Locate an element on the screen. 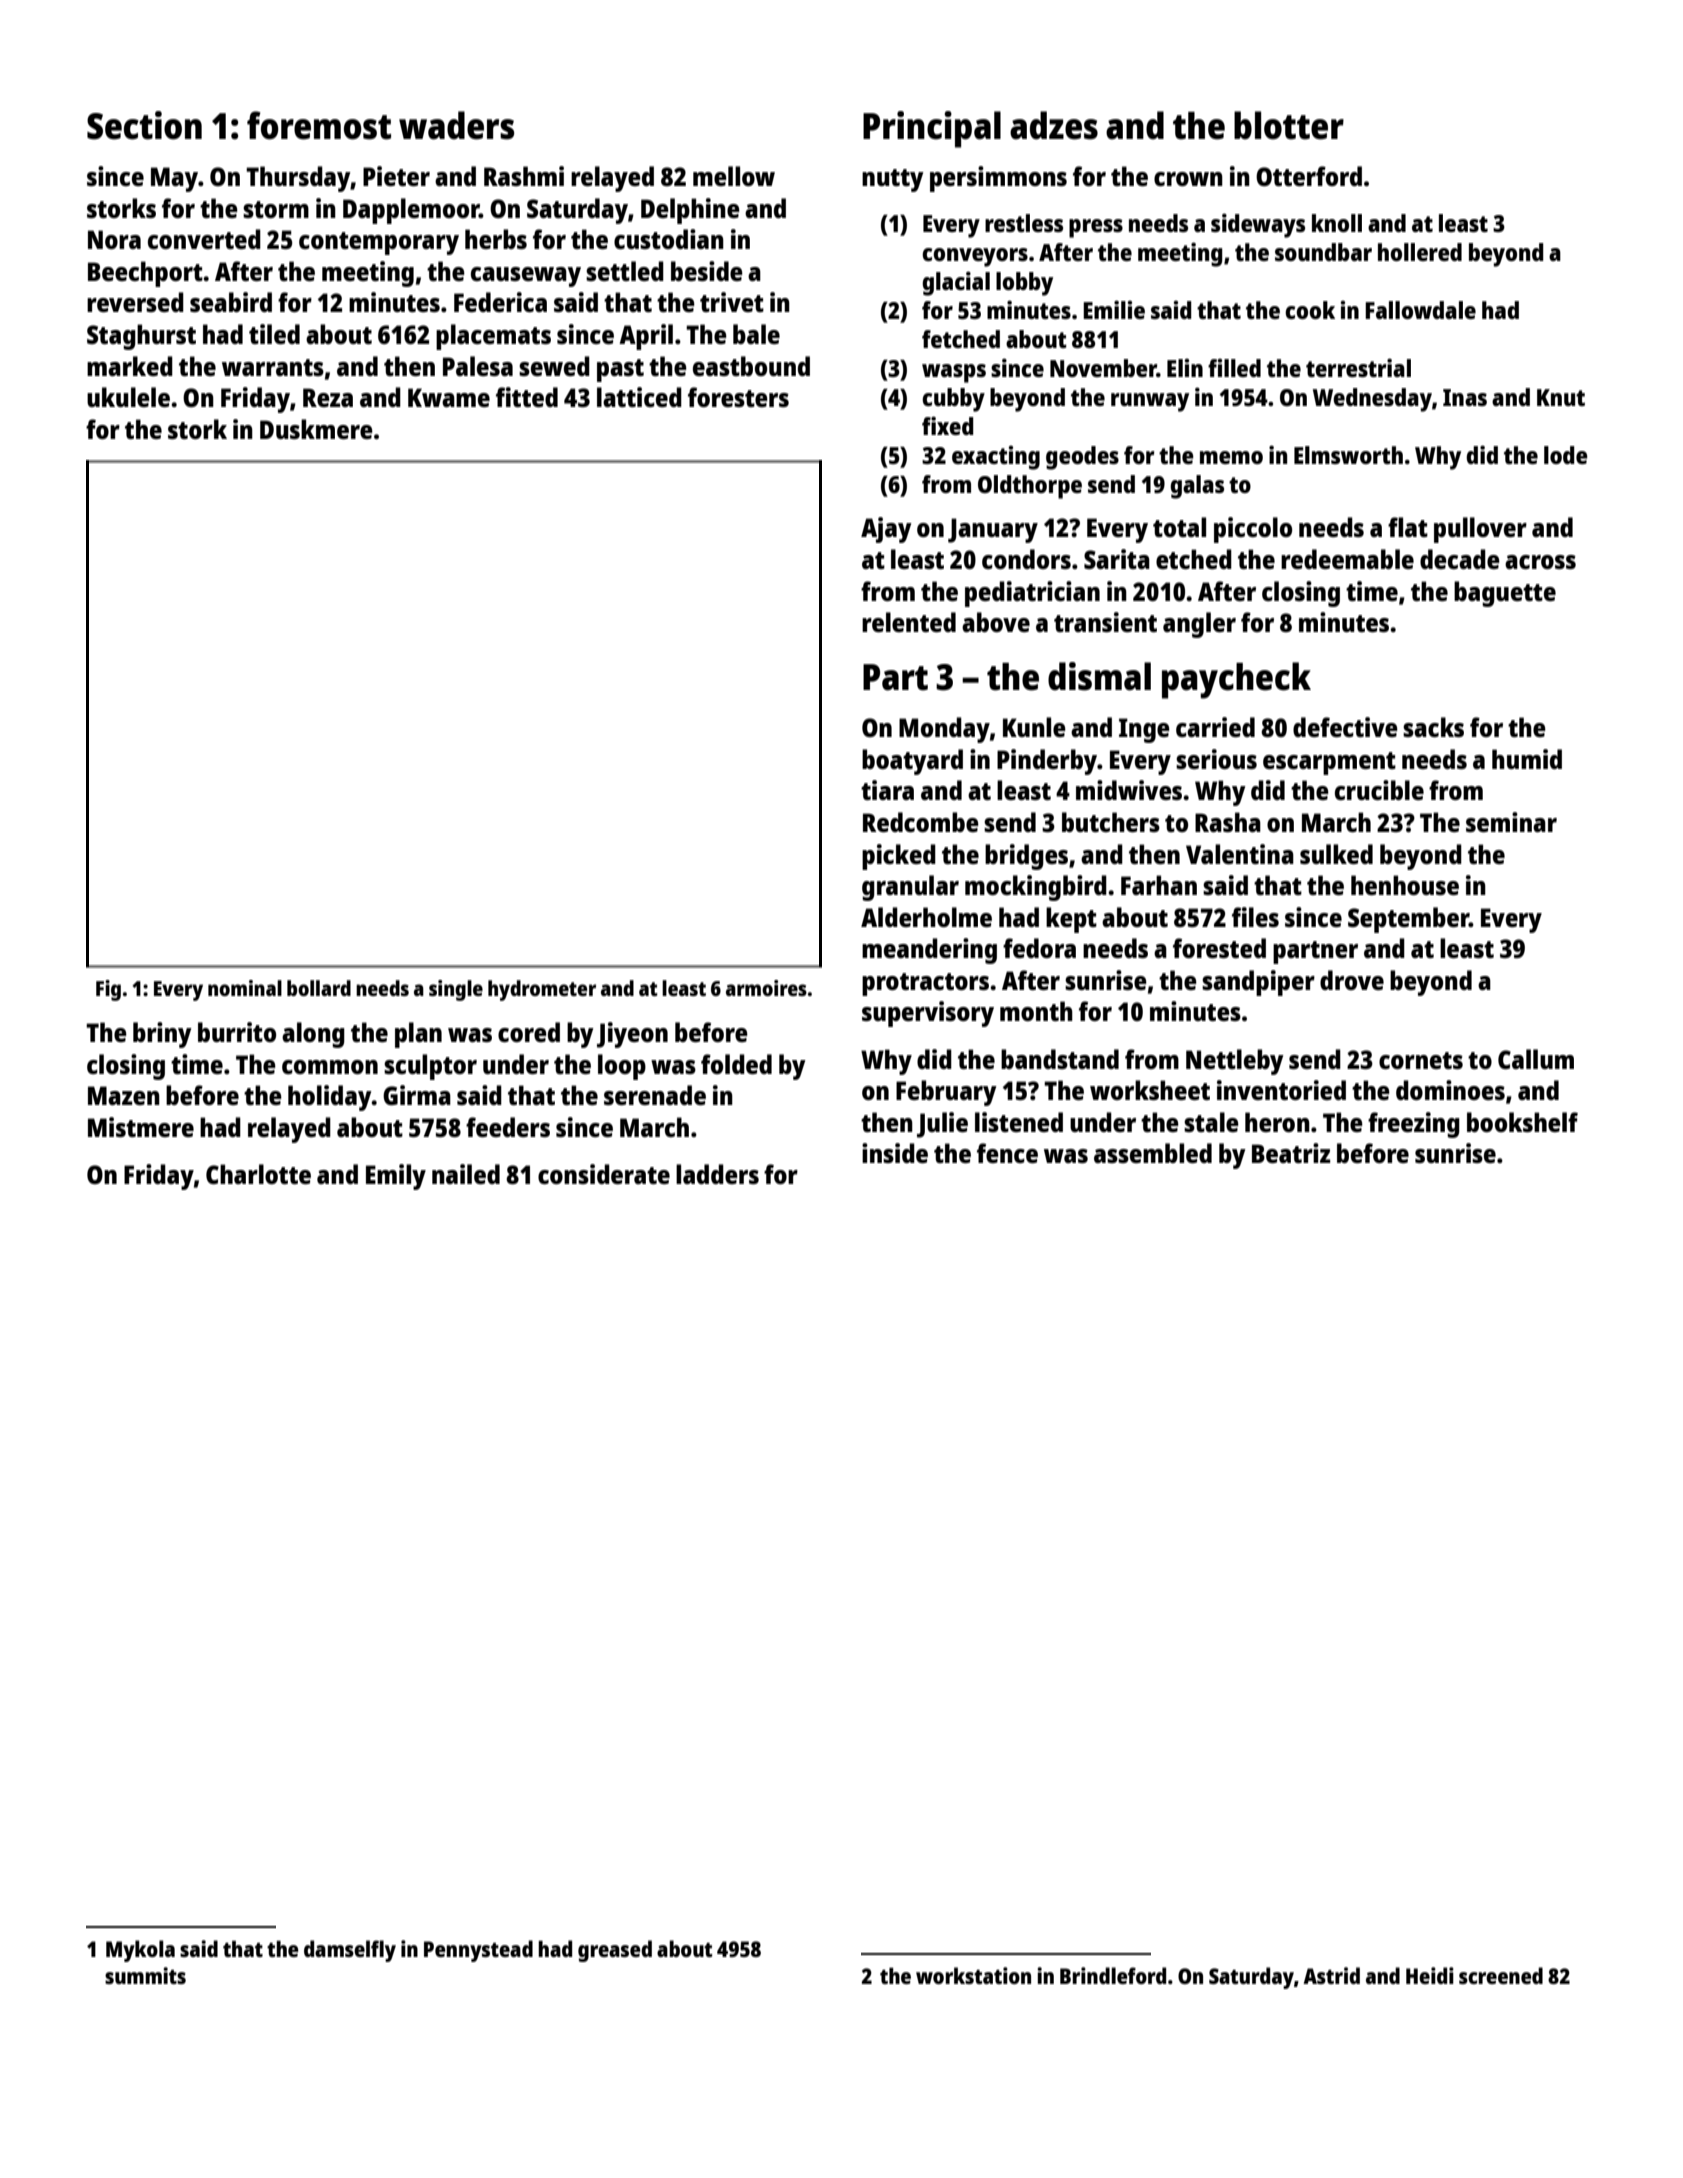  summits is located at coordinates (145, 1975).
